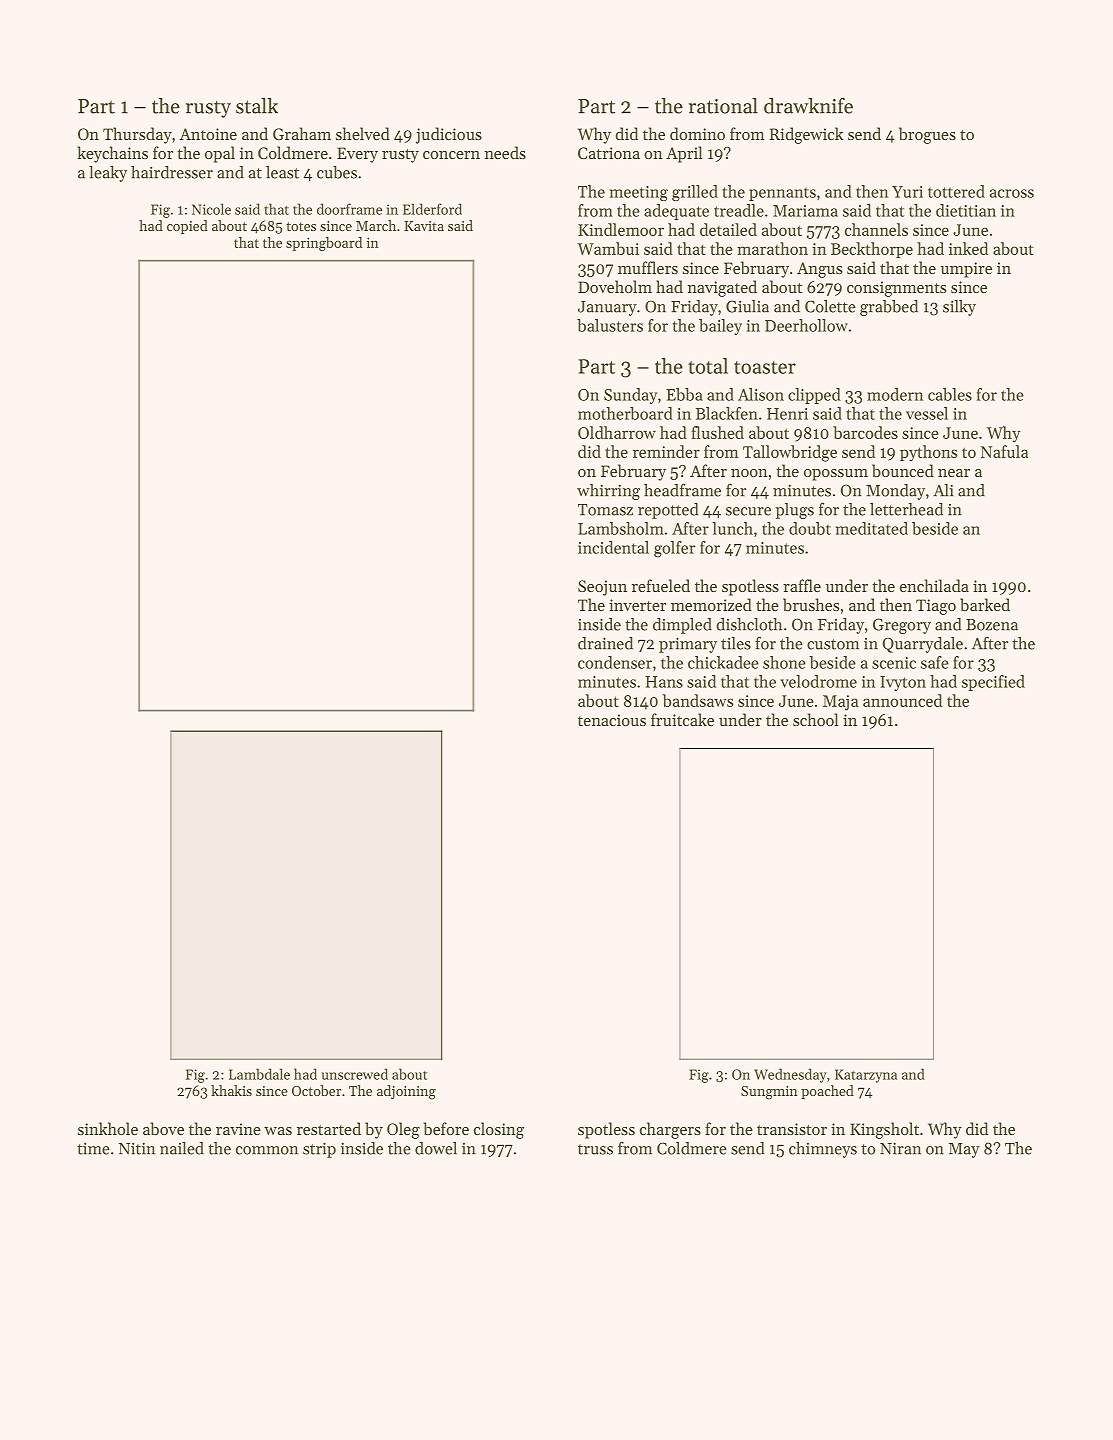 The width and height of the screenshot is (1113, 1440). I want to click on rational, so click(723, 106).
